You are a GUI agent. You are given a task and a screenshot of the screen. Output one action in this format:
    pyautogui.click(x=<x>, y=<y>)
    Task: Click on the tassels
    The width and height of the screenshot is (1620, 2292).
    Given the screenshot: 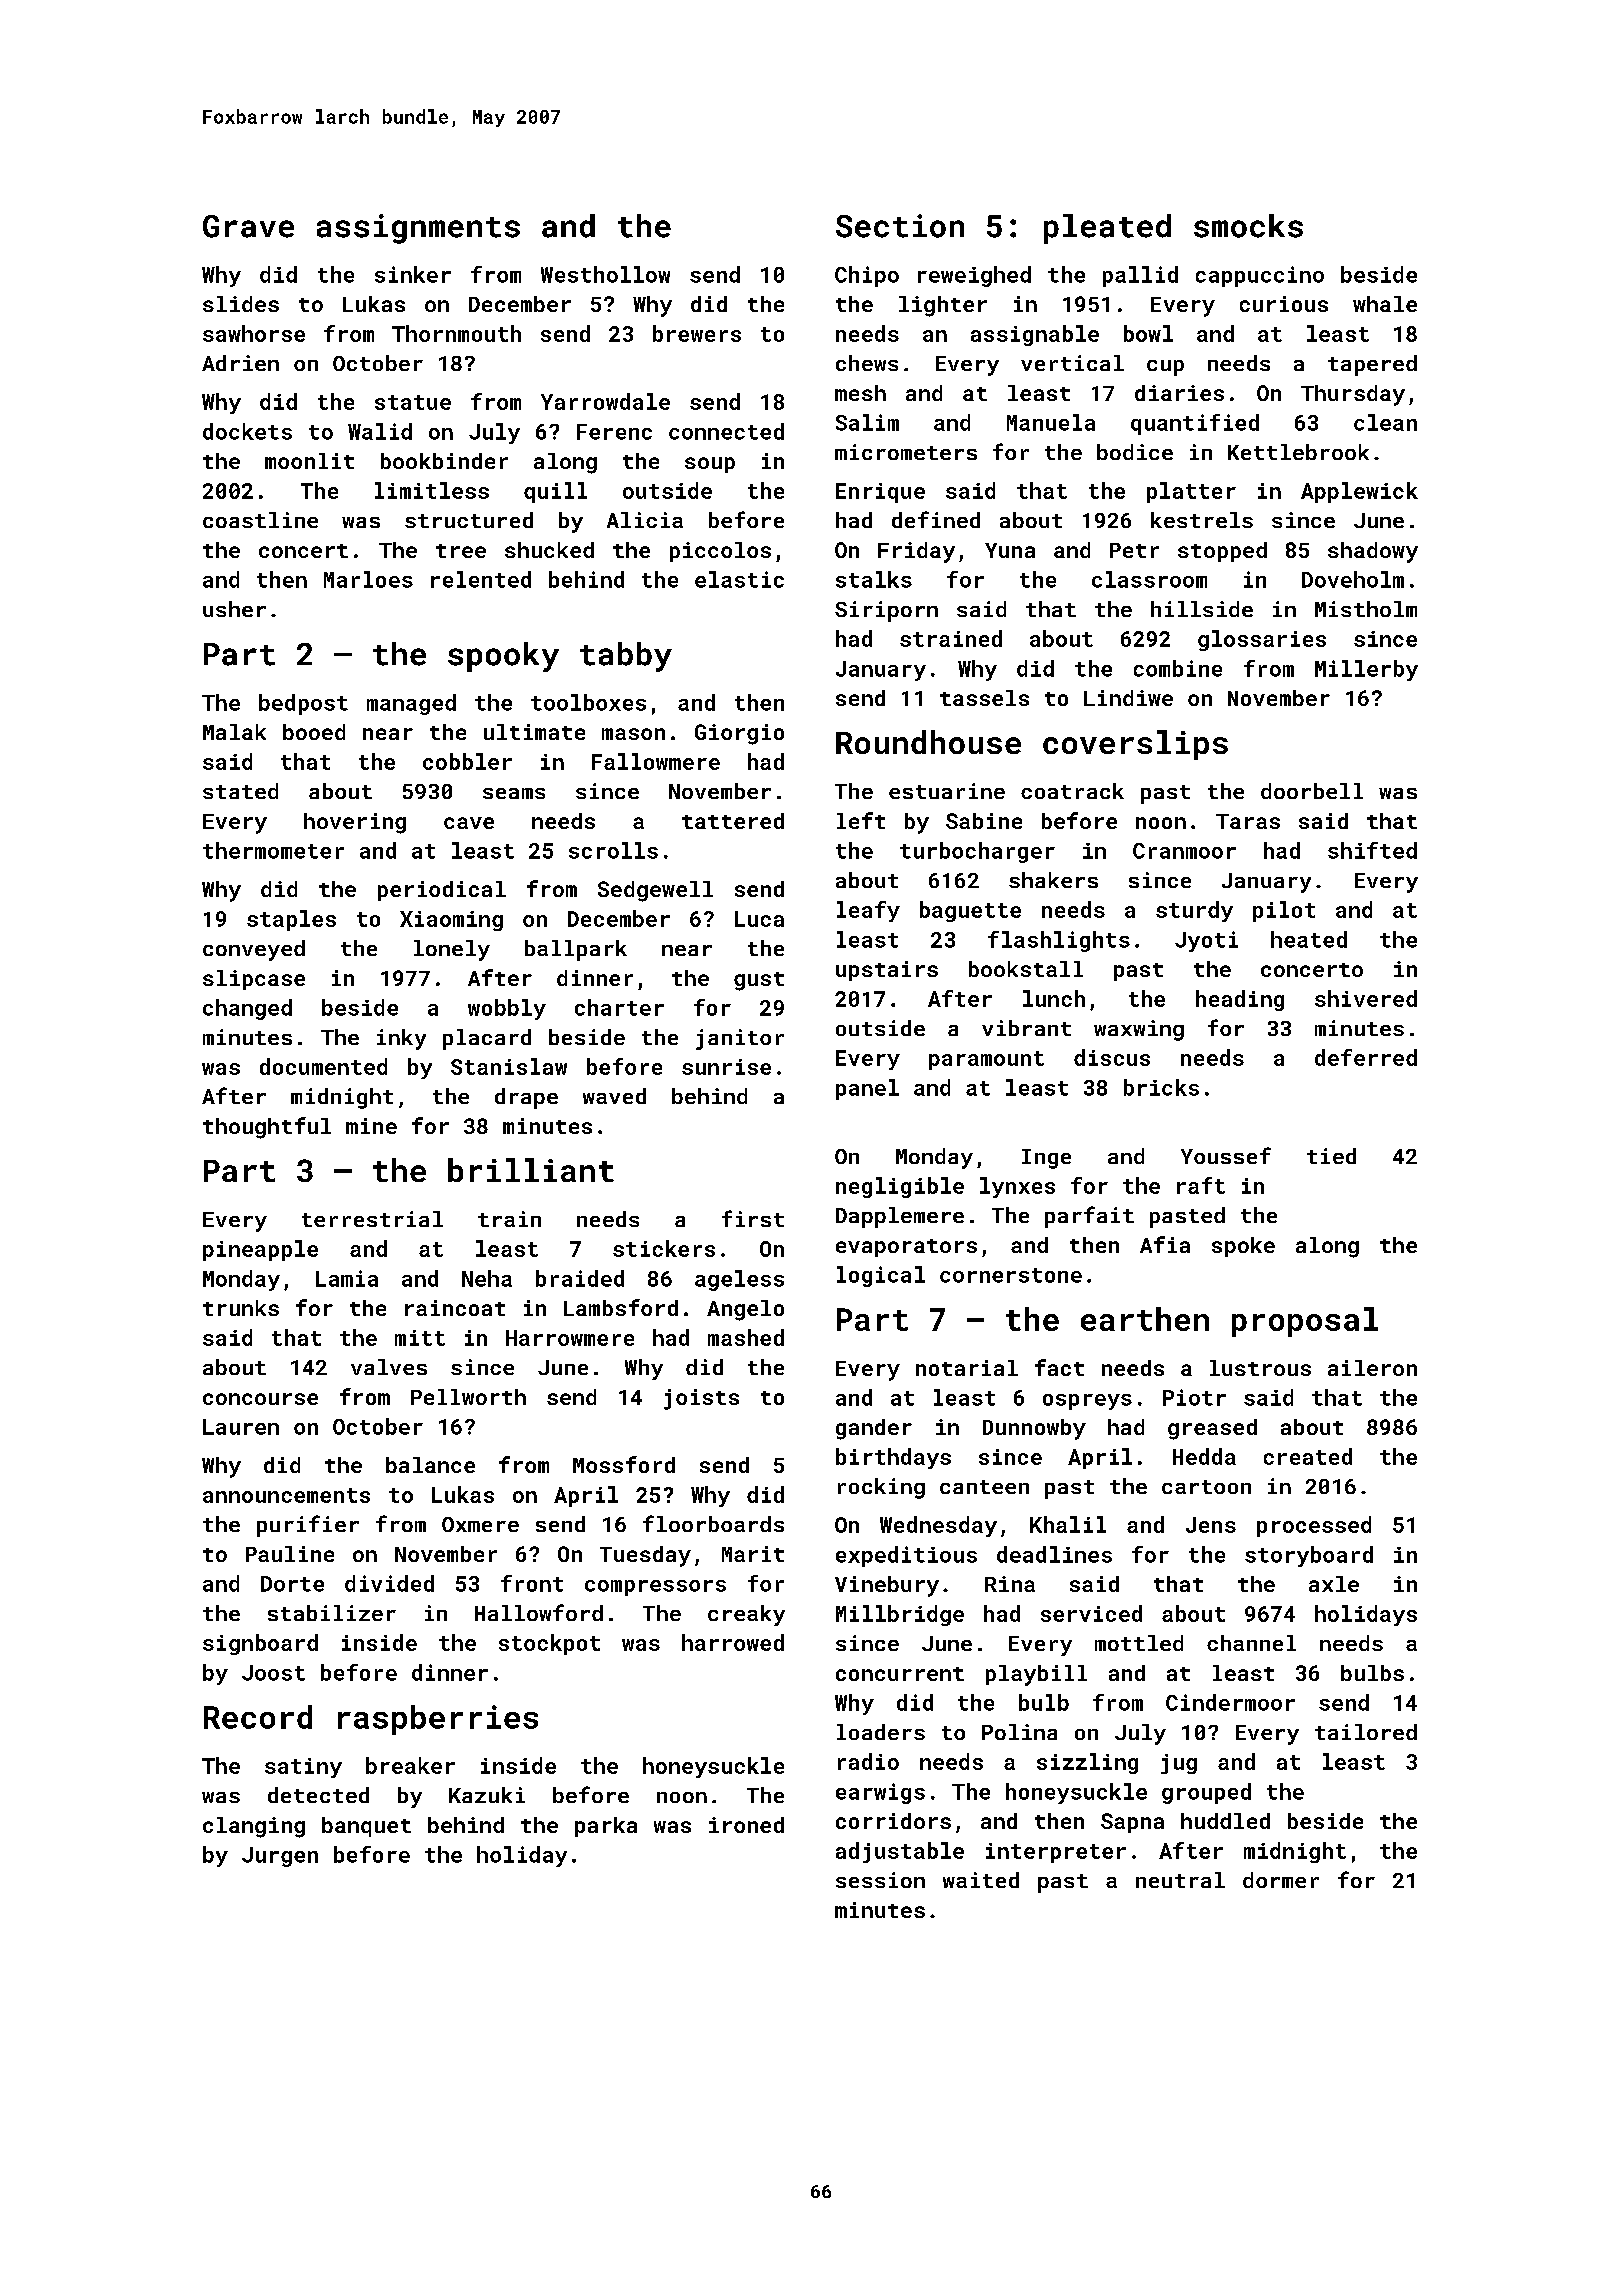 What is the action you would take?
    pyautogui.click(x=984, y=698)
